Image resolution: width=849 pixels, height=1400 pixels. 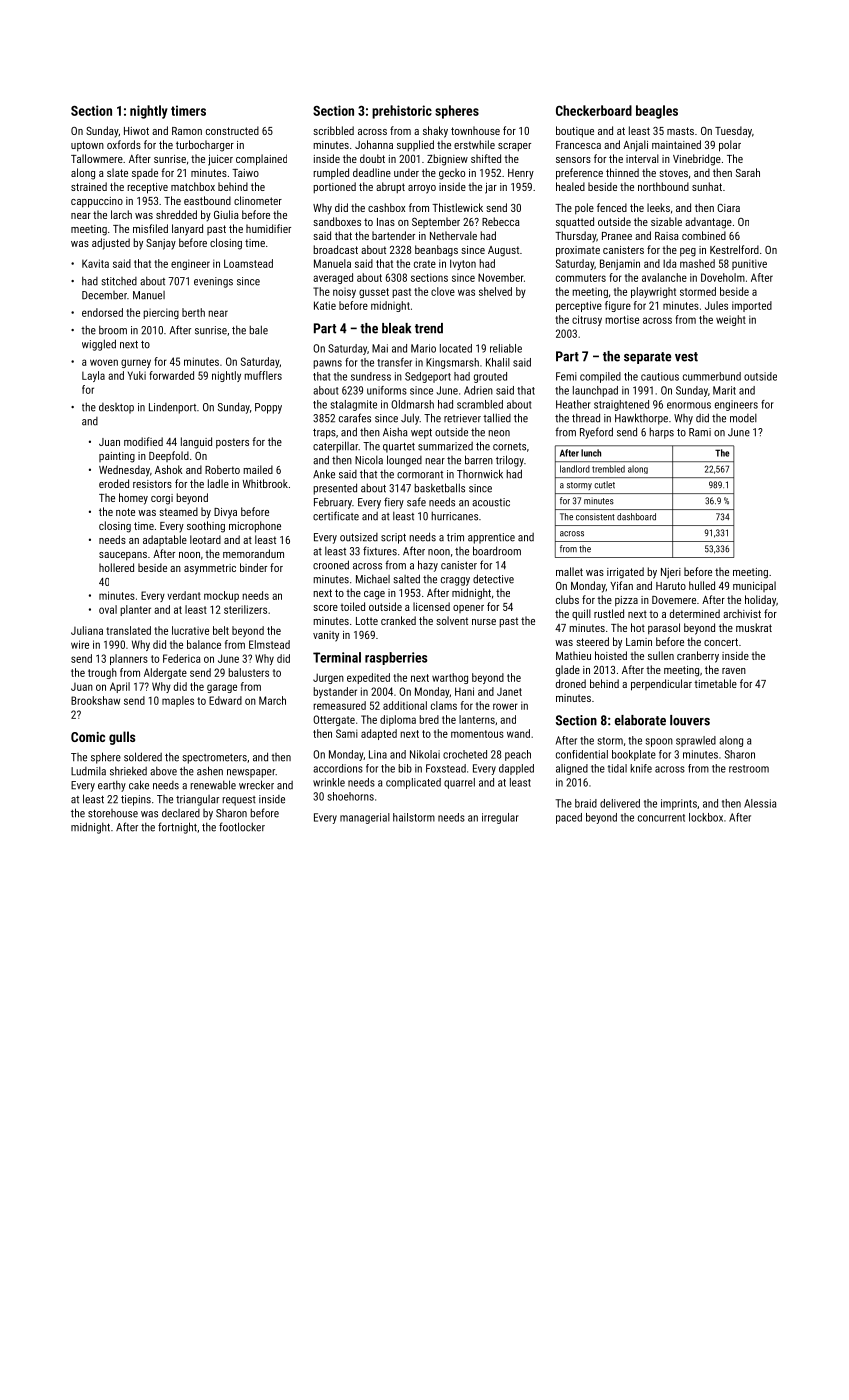 I want to click on fortnight, so click(x=177, y=828).
